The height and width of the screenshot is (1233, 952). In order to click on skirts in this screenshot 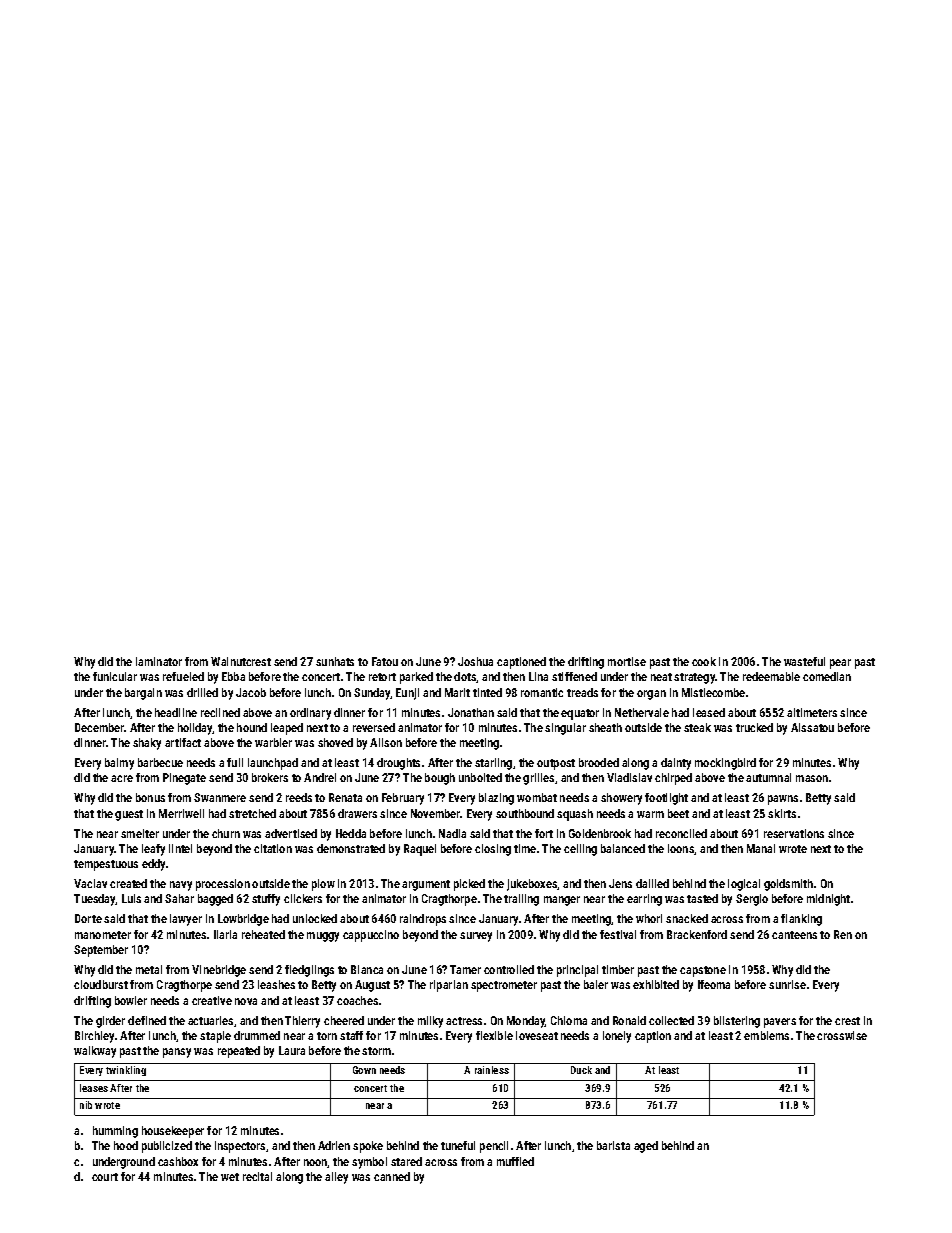, I will do `click(782, 813)`.
